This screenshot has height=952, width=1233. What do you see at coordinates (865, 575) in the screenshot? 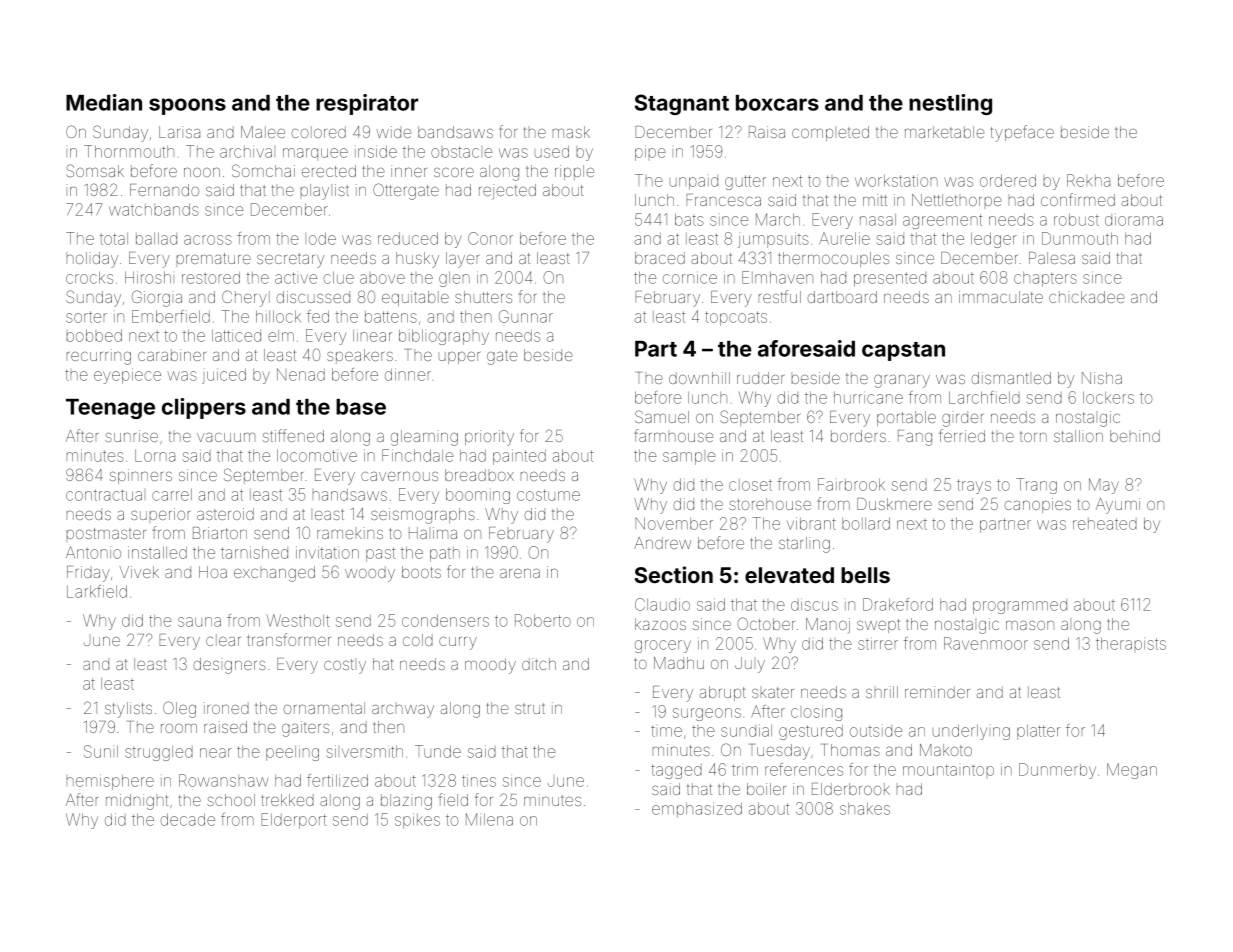
I see `bells` at bounding box center [865, 575].
